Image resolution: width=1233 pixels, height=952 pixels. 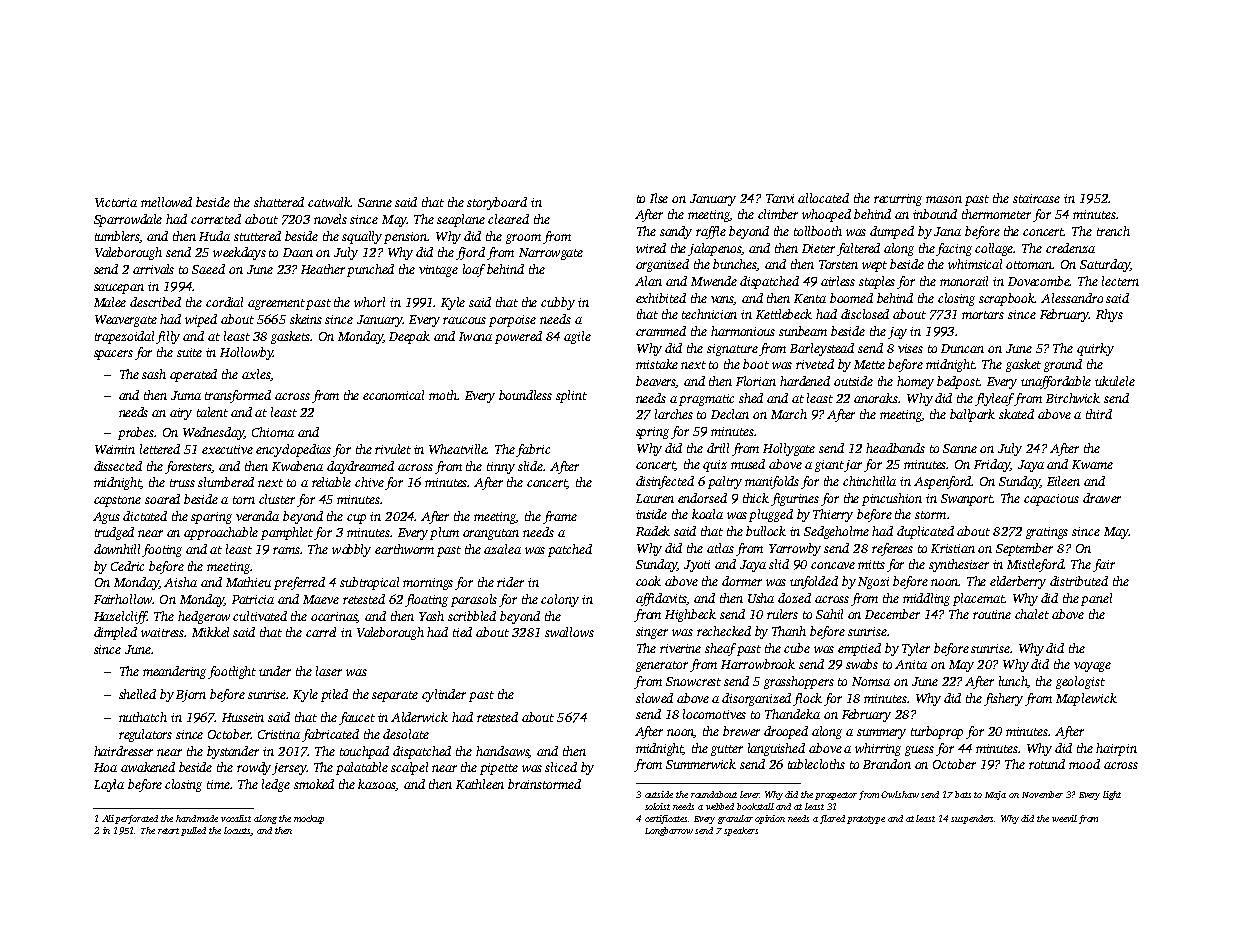 I want to click on Maeve, so click(x=321, y=599).
